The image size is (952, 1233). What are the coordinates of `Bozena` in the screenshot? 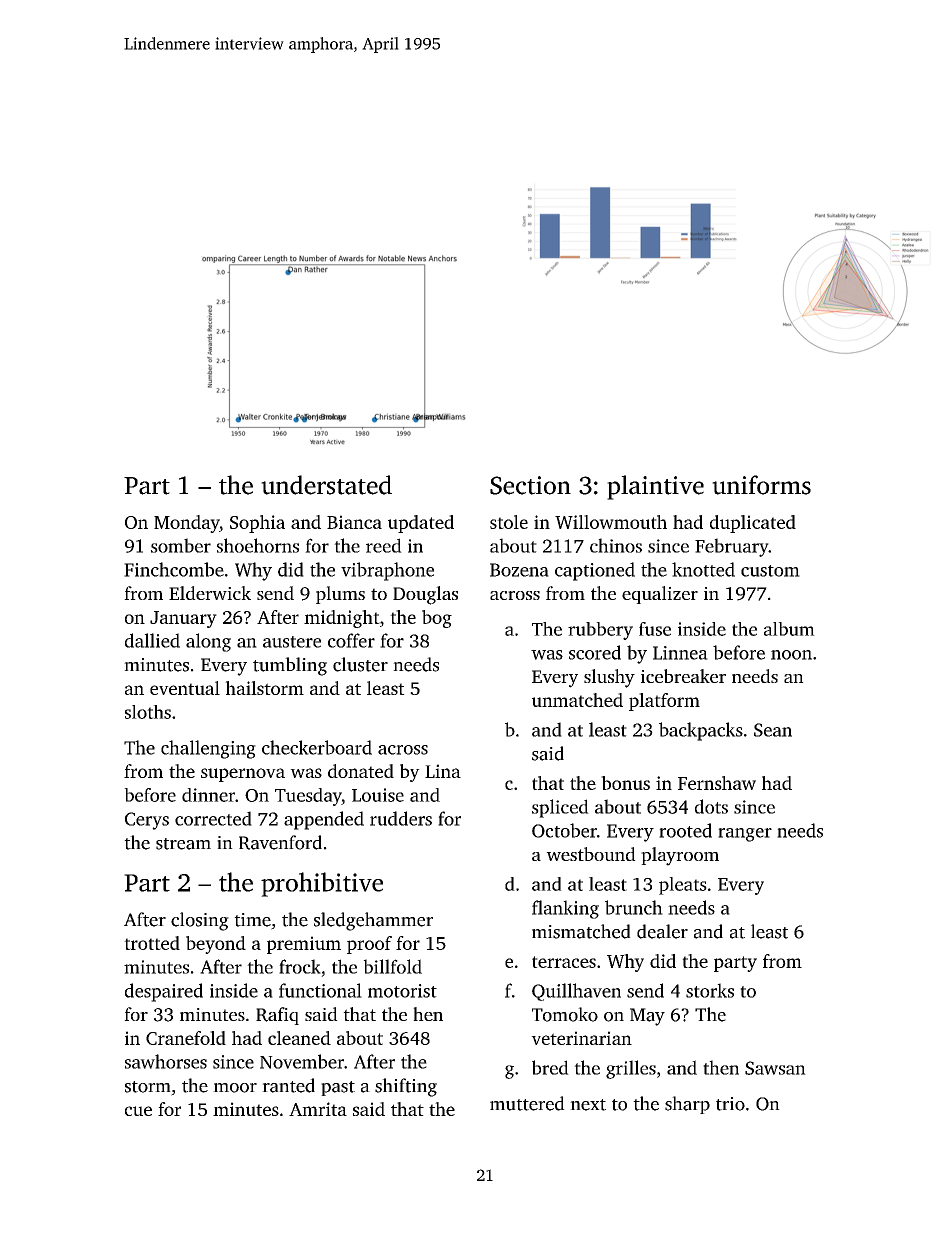 It's located at (519, 570).
